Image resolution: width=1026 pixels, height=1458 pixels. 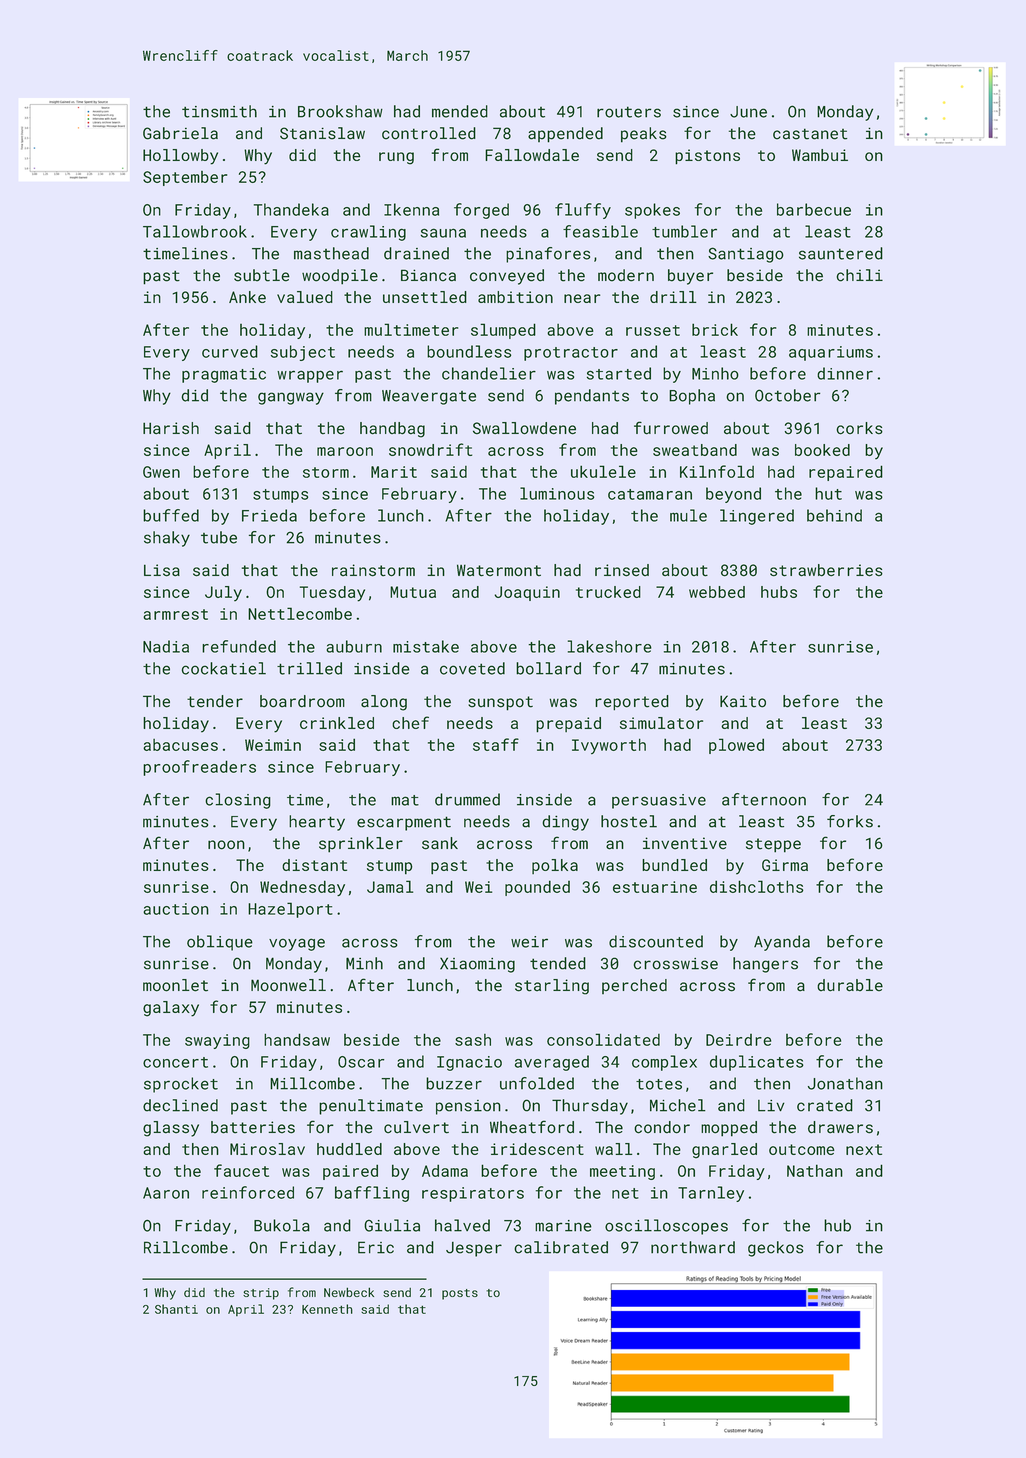 What do you see at coordinates (810, 134) in the document?
I see `castanet` at bounding box center [810, 134].
